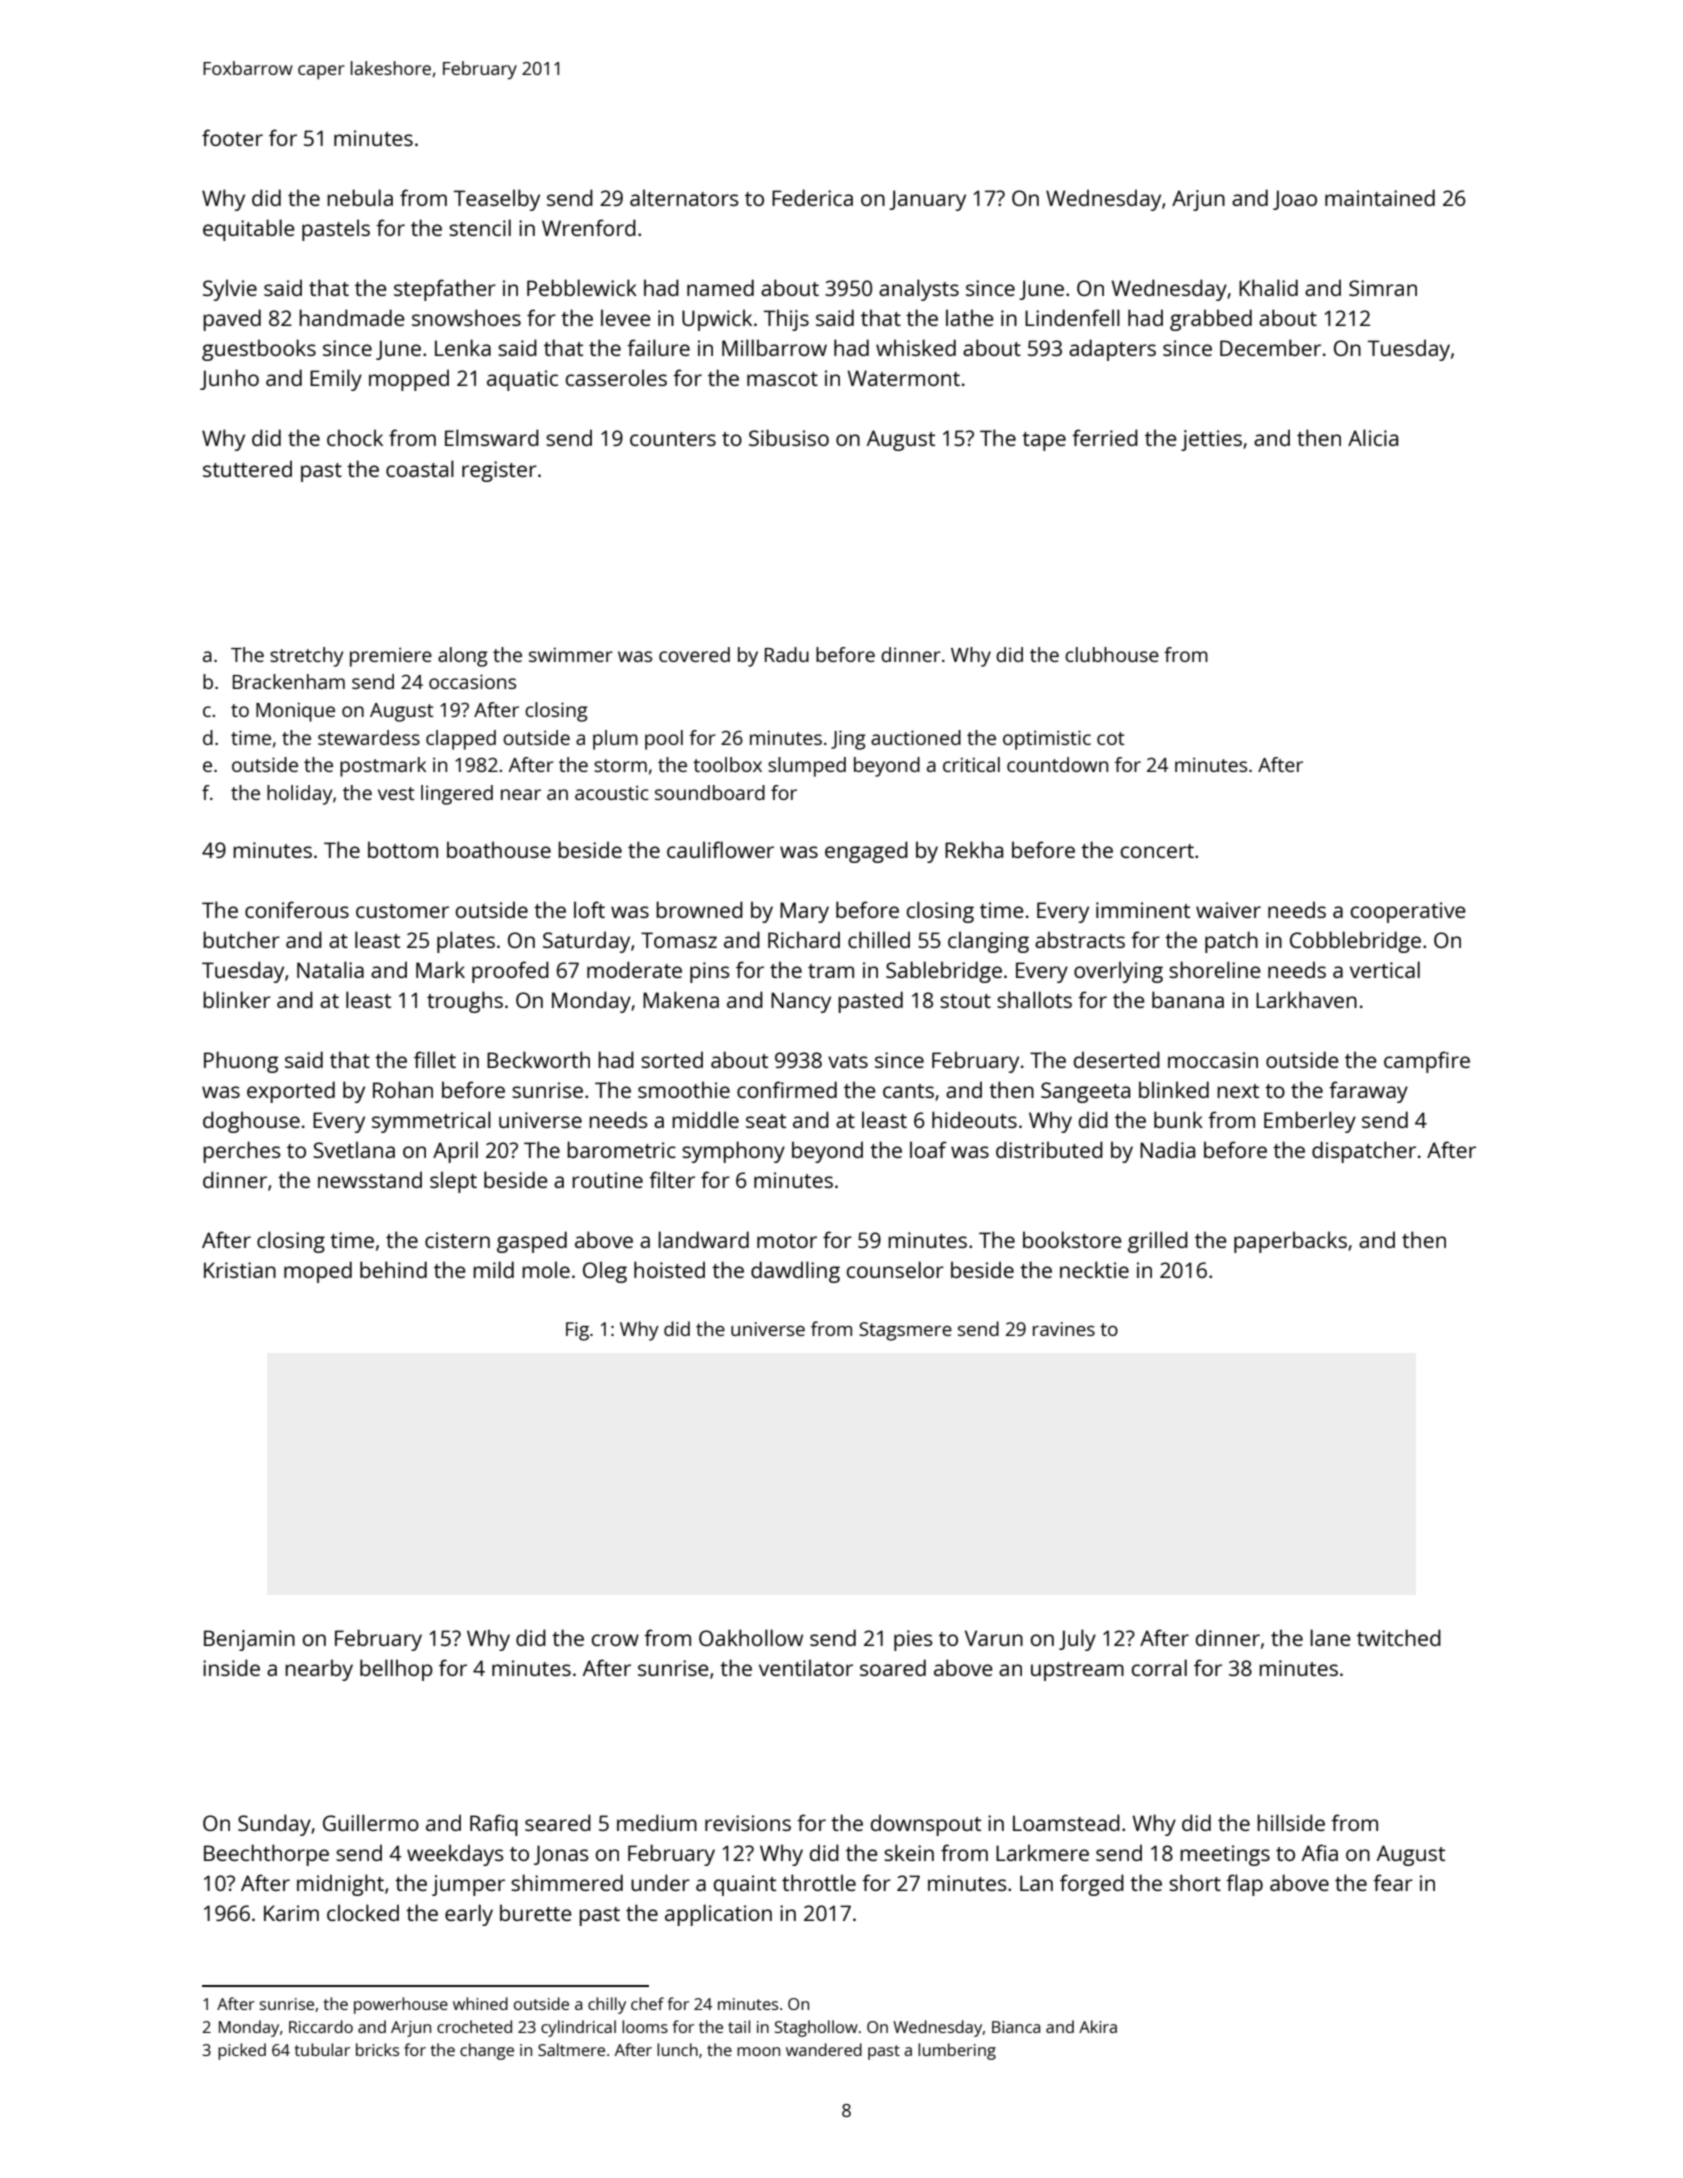 The width and height of the screenshot is (1683, 2178). I want to click on bellhop, so click(396, 1670).
